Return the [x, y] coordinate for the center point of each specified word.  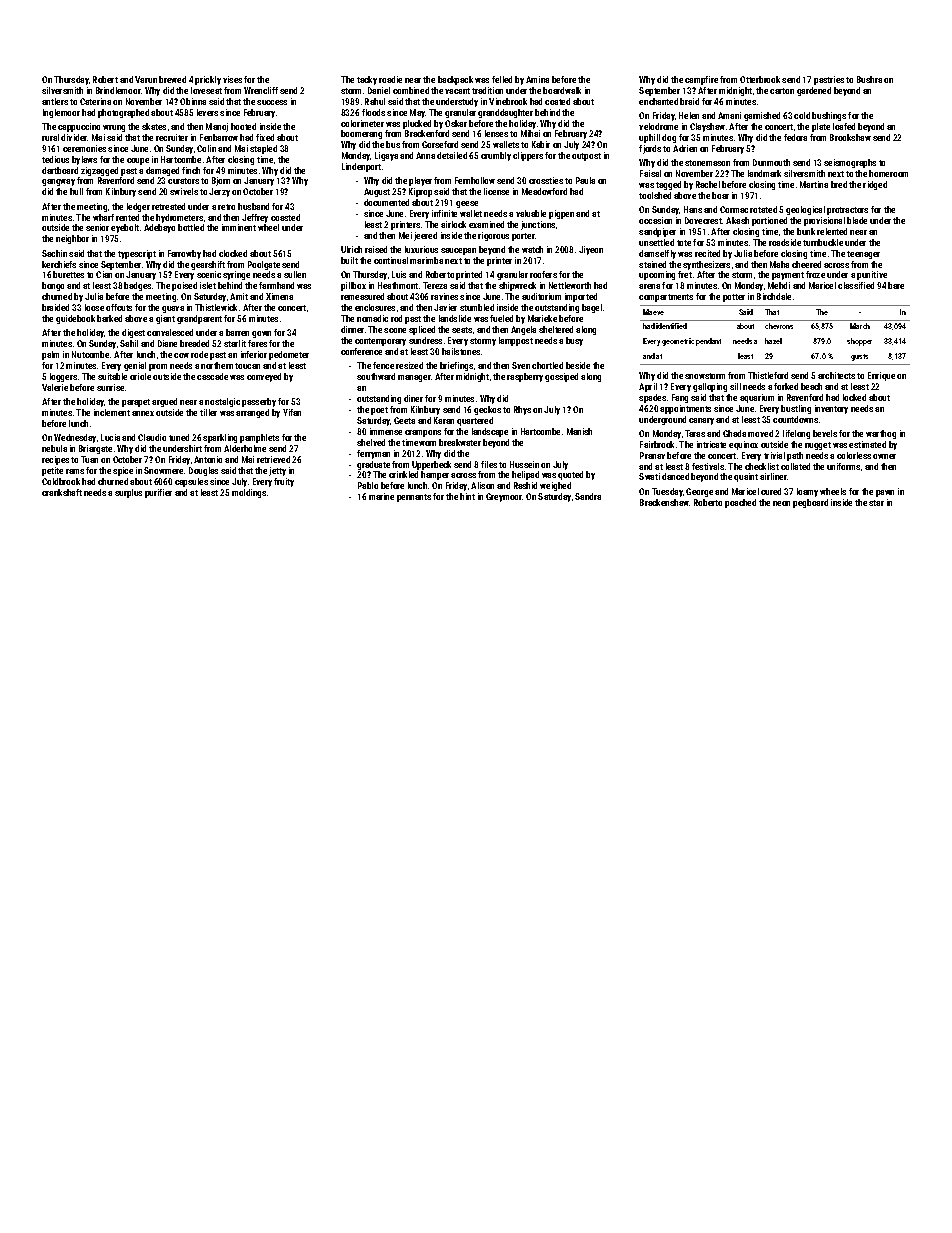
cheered [806, 264]
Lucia [110, 437]
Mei [405, 235]
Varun [146, 79]
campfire [701, 80]
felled [502, 79]
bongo [53, 286]
